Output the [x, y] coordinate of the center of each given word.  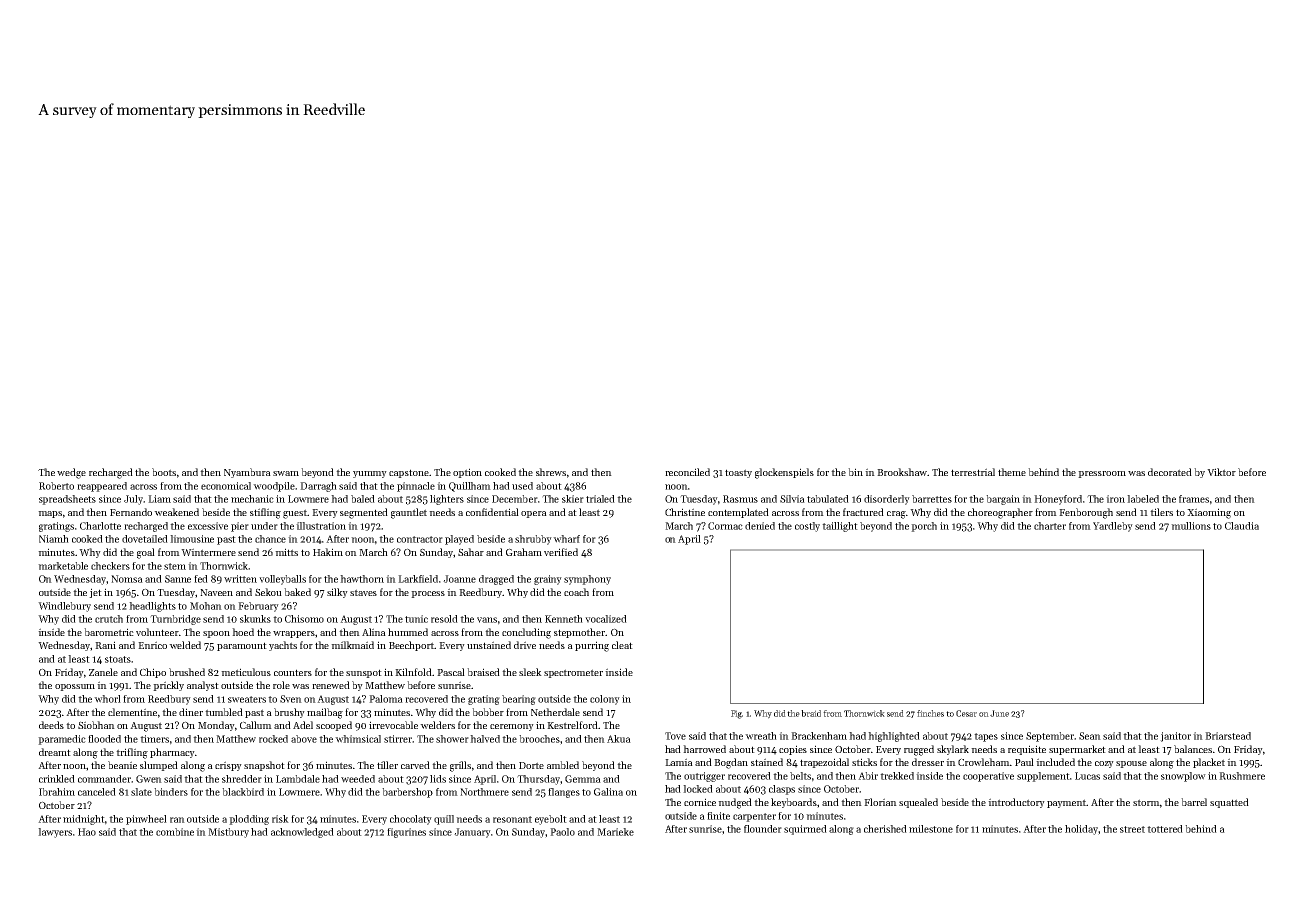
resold [444, 619]
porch [924, 527]
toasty [738, 473]
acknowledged [302, 833]
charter [1050, 526]
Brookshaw [902, 472]
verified [561, 552]
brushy [289, 713]
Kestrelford [572, 725]
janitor [1175, 737]
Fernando [131, 512]
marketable [63, 566]
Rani [105, 645]
